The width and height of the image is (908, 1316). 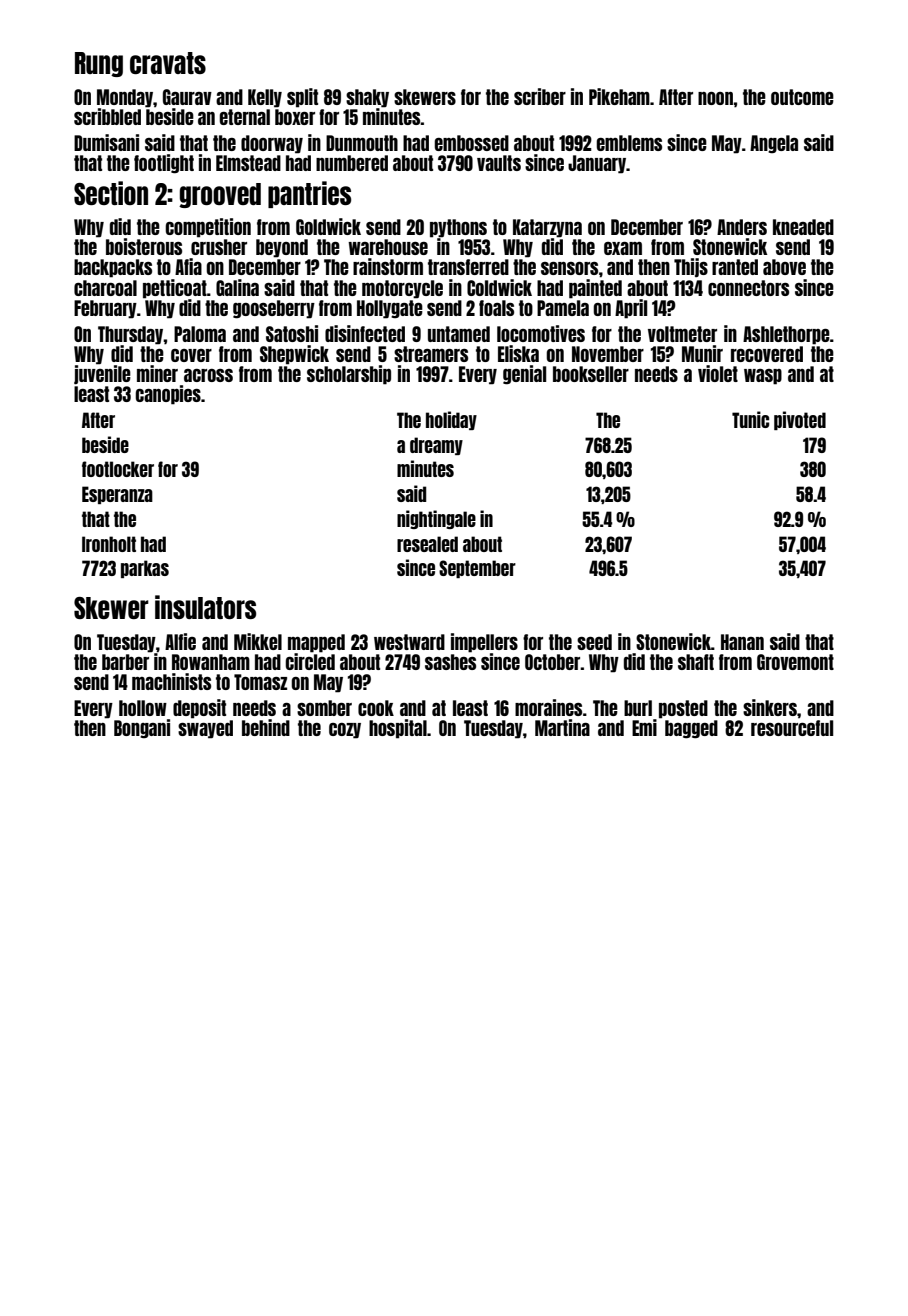 I want to click on cravats, so click(x=168, y=63).
